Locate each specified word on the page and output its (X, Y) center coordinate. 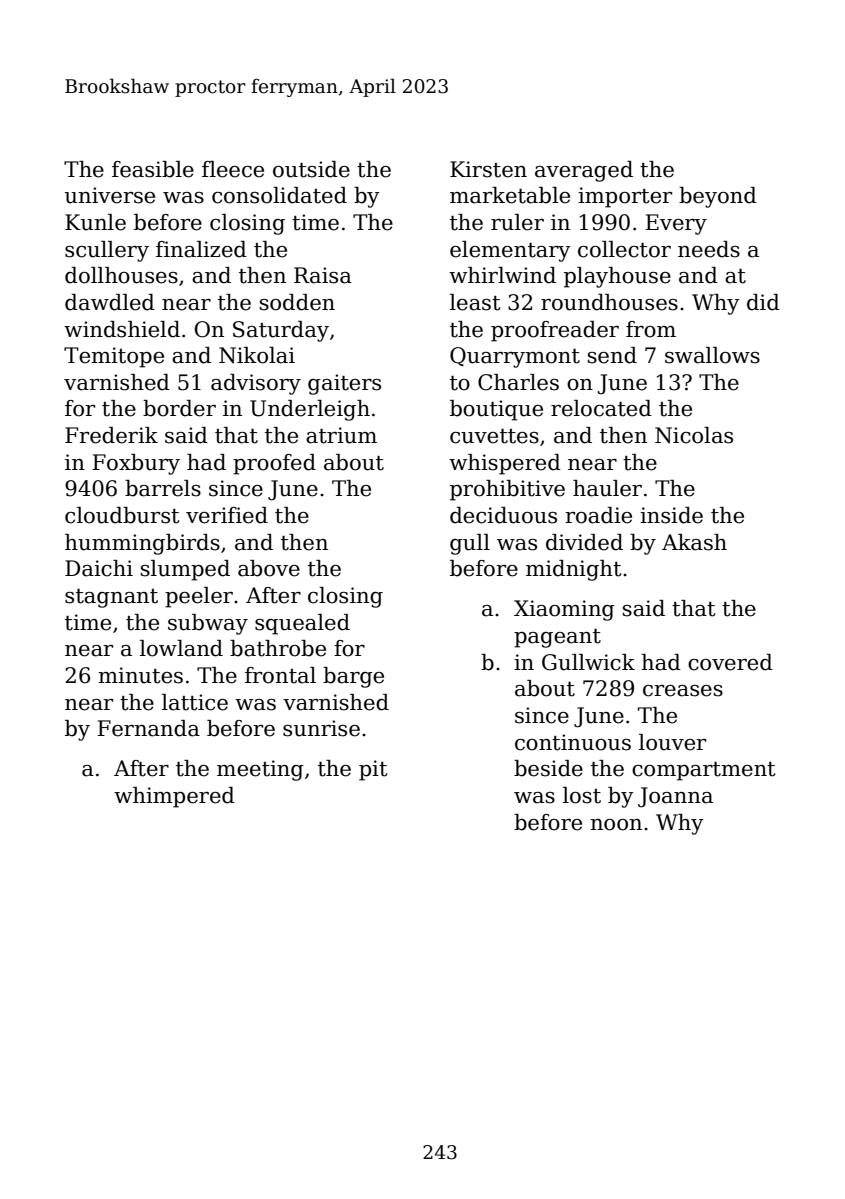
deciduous (503, 515)
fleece (233, 169)
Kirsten (488, 169)
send (612, 355)
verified (227, 515)
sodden (297, 302)
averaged (584, 171)
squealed (302, 624)
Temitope (114, 357)
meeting (260, 770)
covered (730, 662)
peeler (199, 597)
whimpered (174, 797)
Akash (694, 542)
